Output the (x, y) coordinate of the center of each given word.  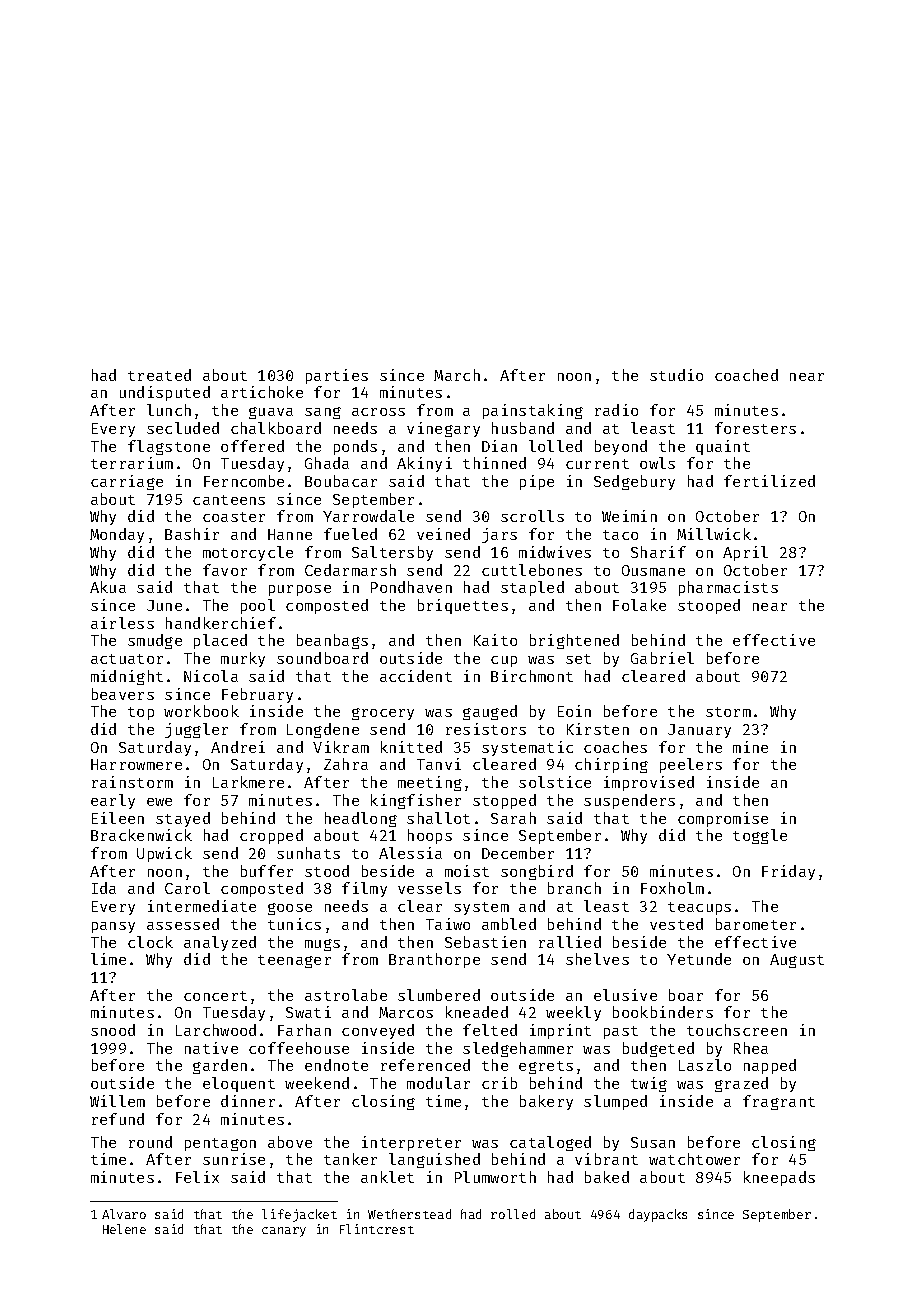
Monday (117, 535)
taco (620, 535)
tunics (294, 924)
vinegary (443, 429)
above (290, 1142)
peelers (691, 765)
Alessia (410, 853)
